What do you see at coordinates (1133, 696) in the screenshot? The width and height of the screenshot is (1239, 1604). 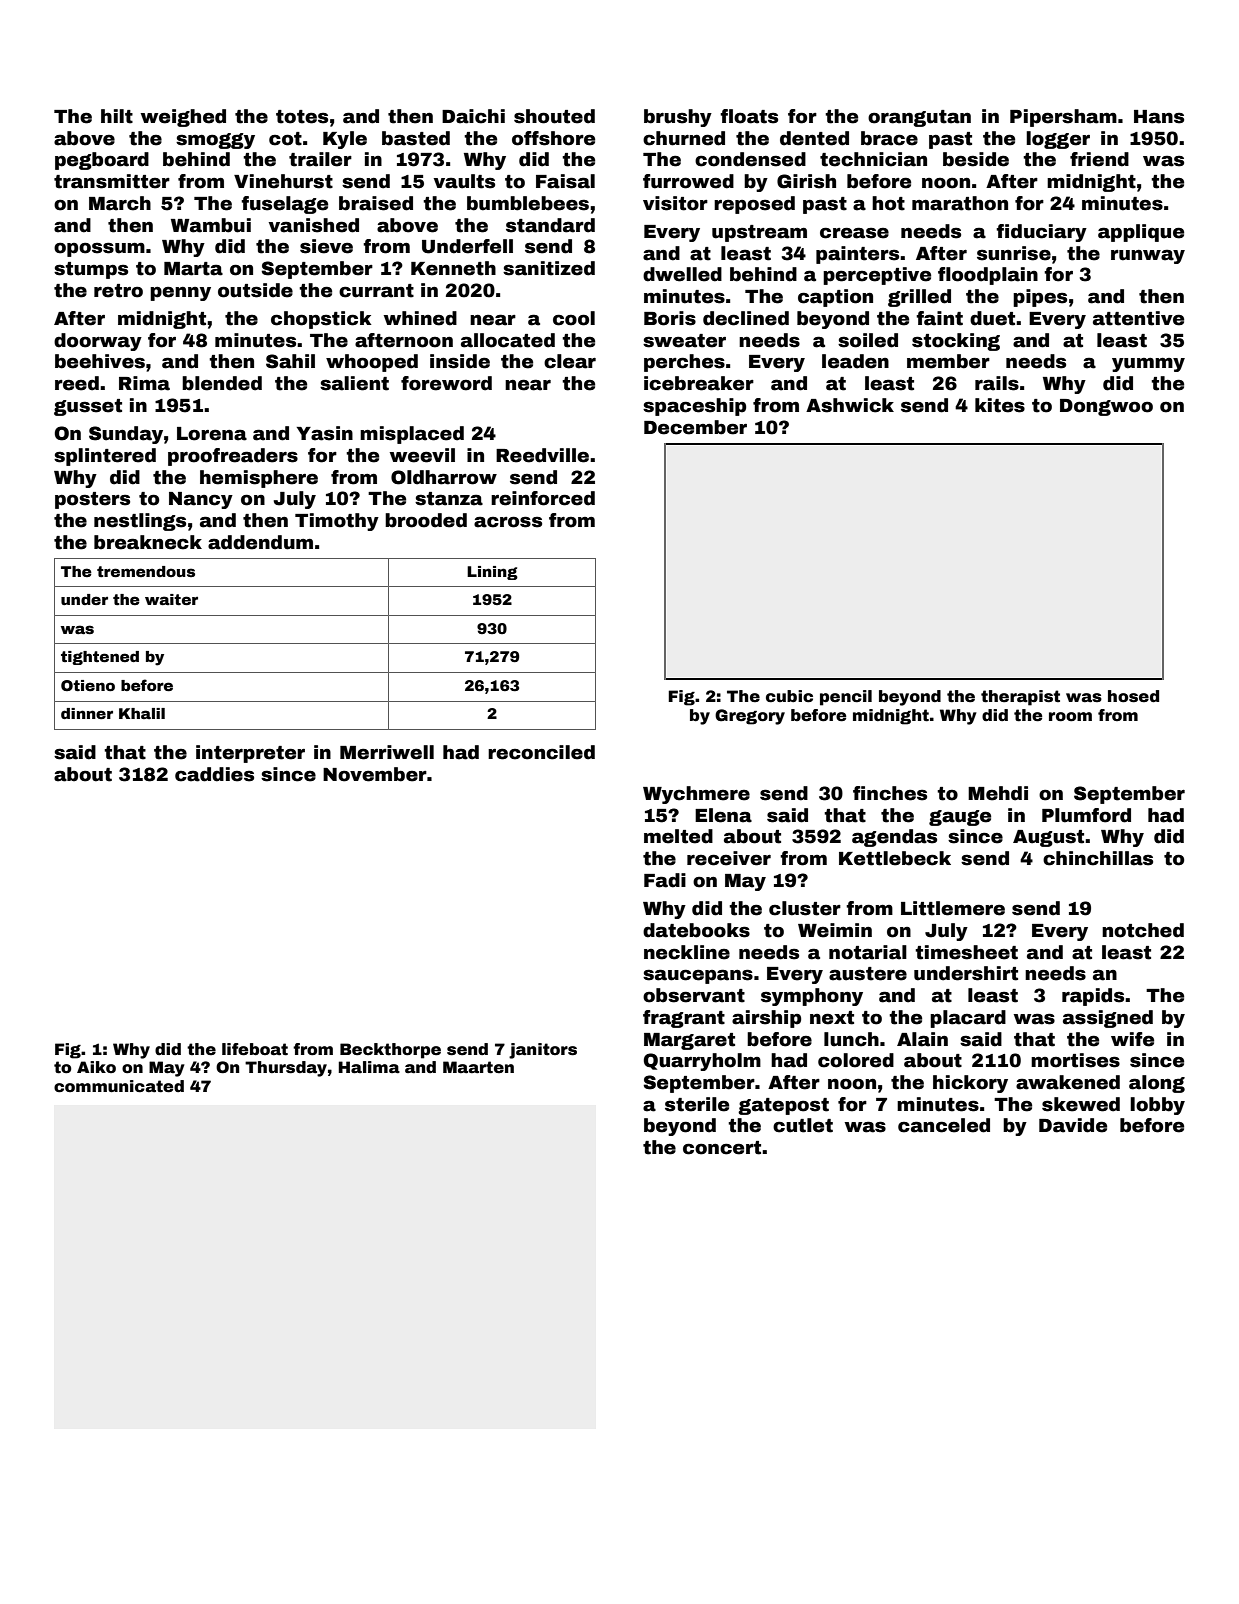 I see `hosed` at bounding box center [1133, 696].
